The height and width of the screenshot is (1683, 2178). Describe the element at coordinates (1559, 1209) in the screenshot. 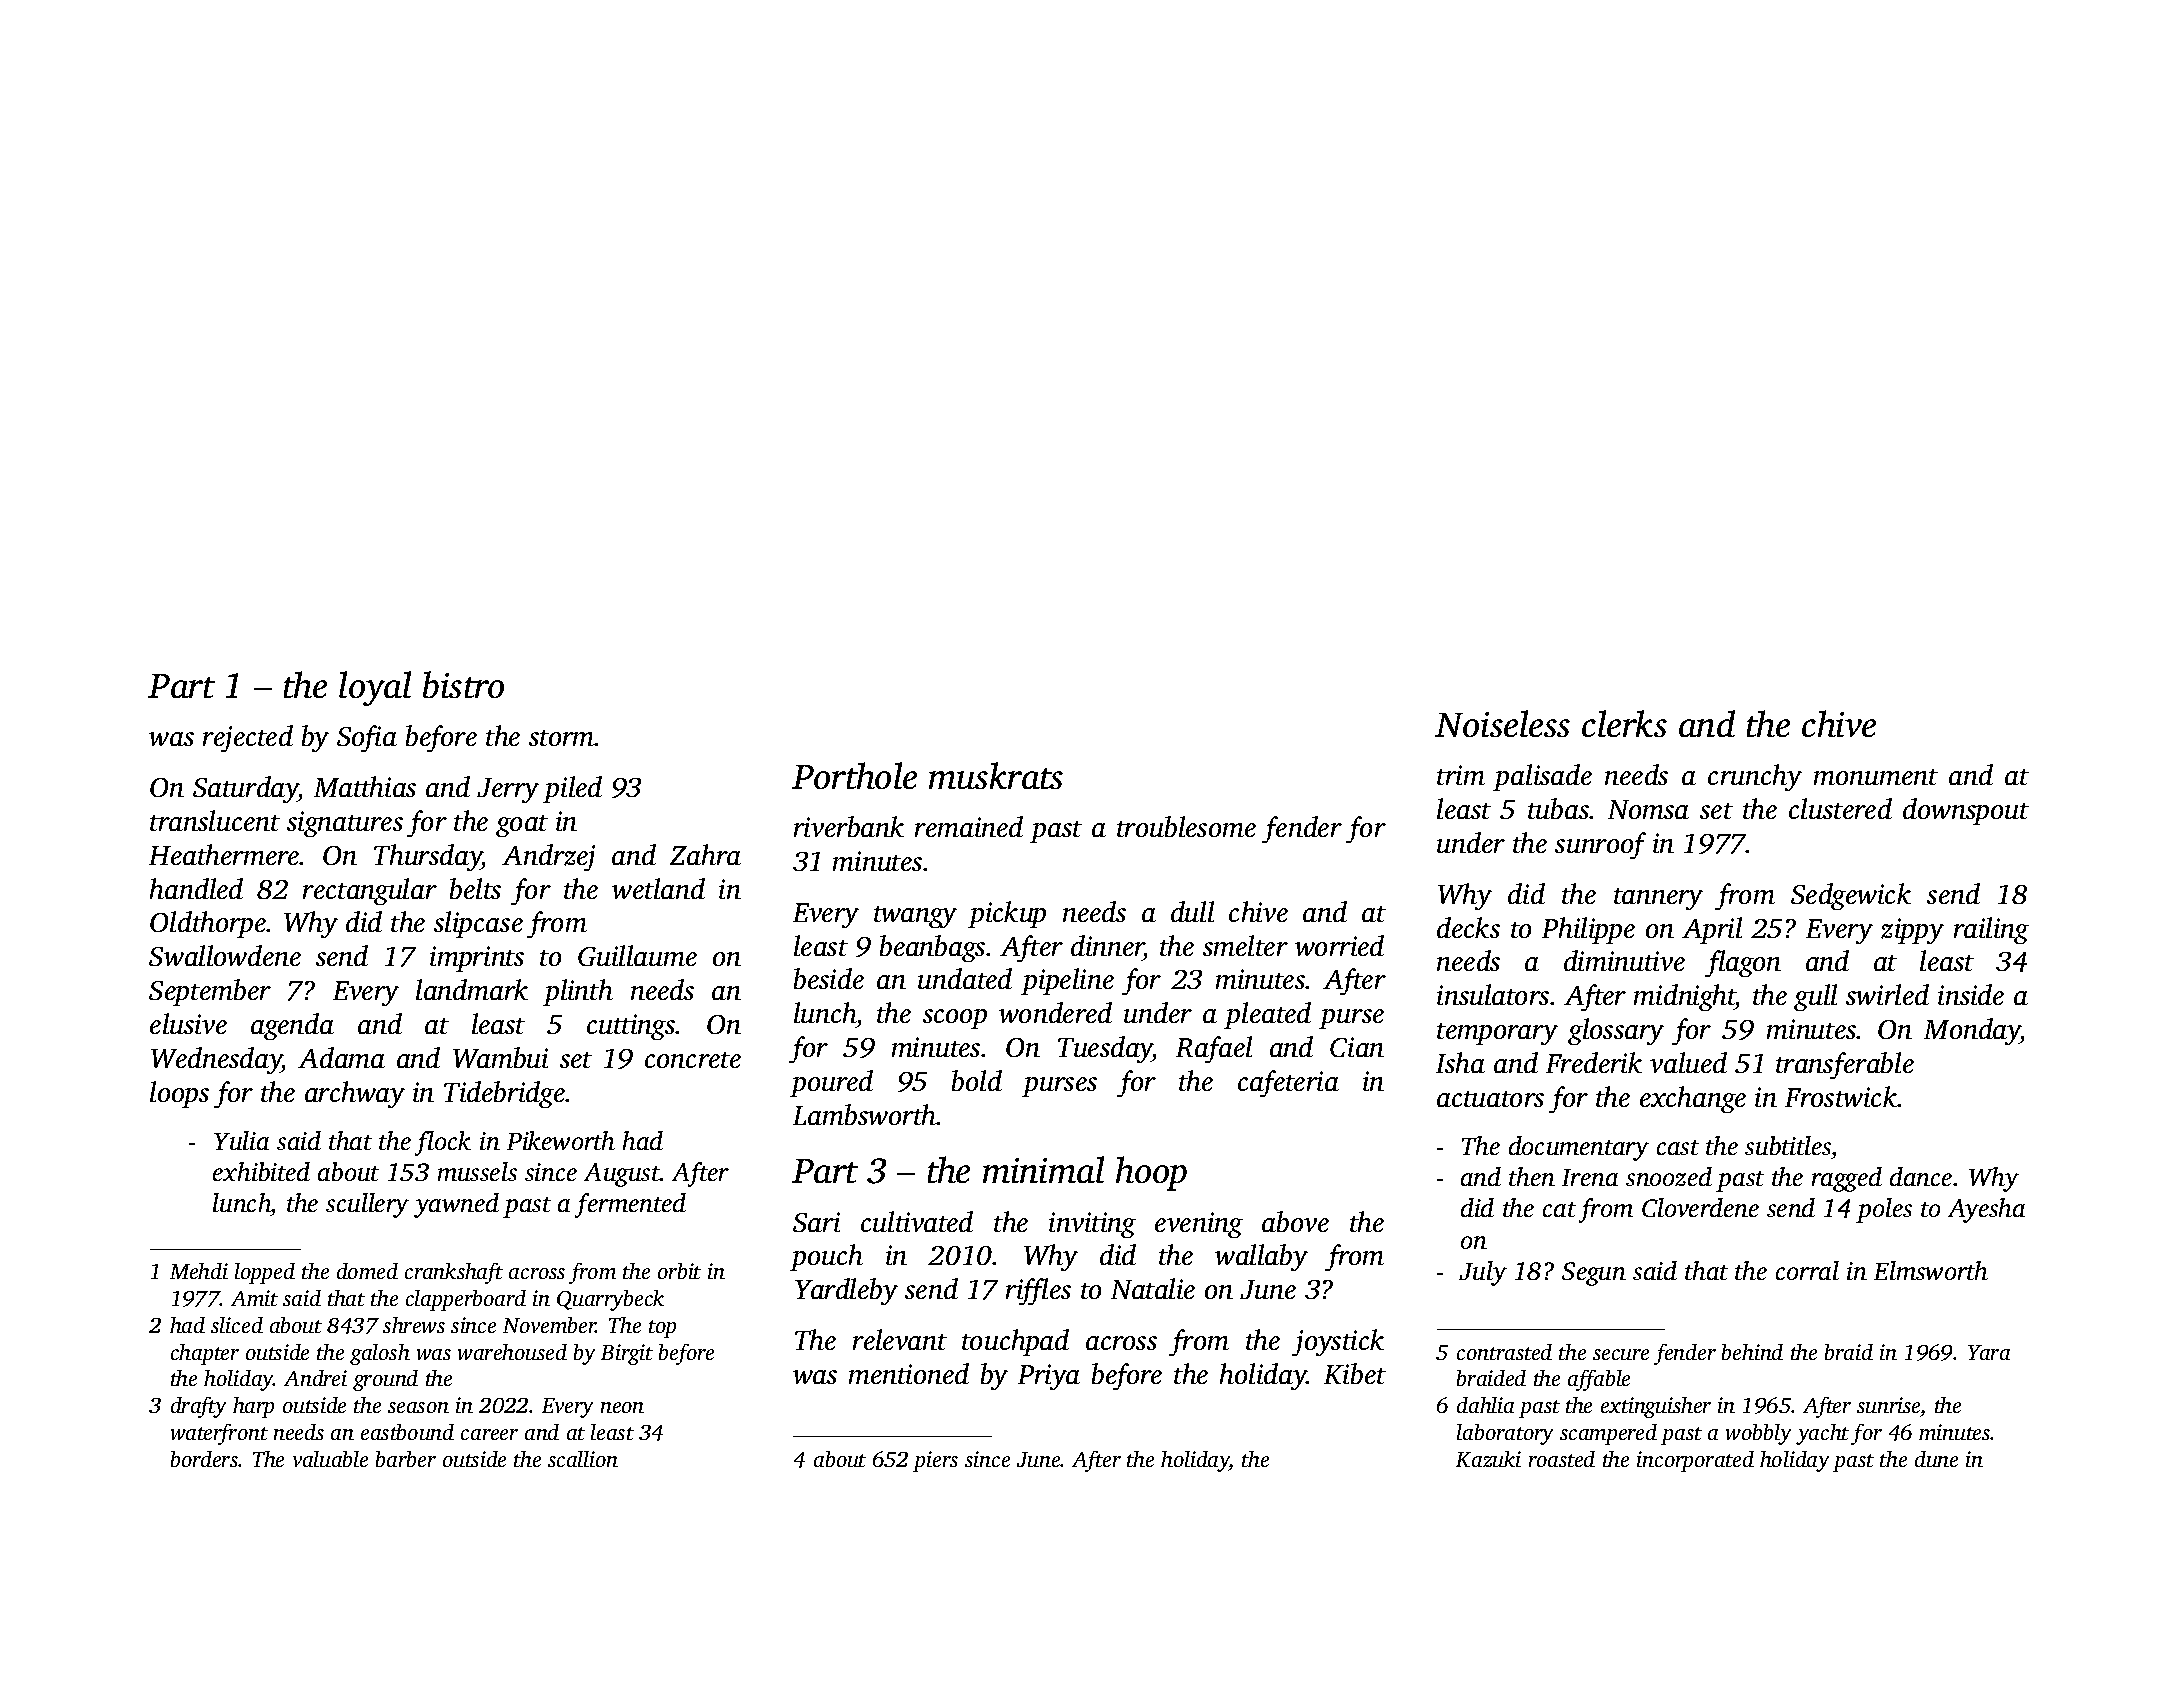

I see `cat` at that location.
